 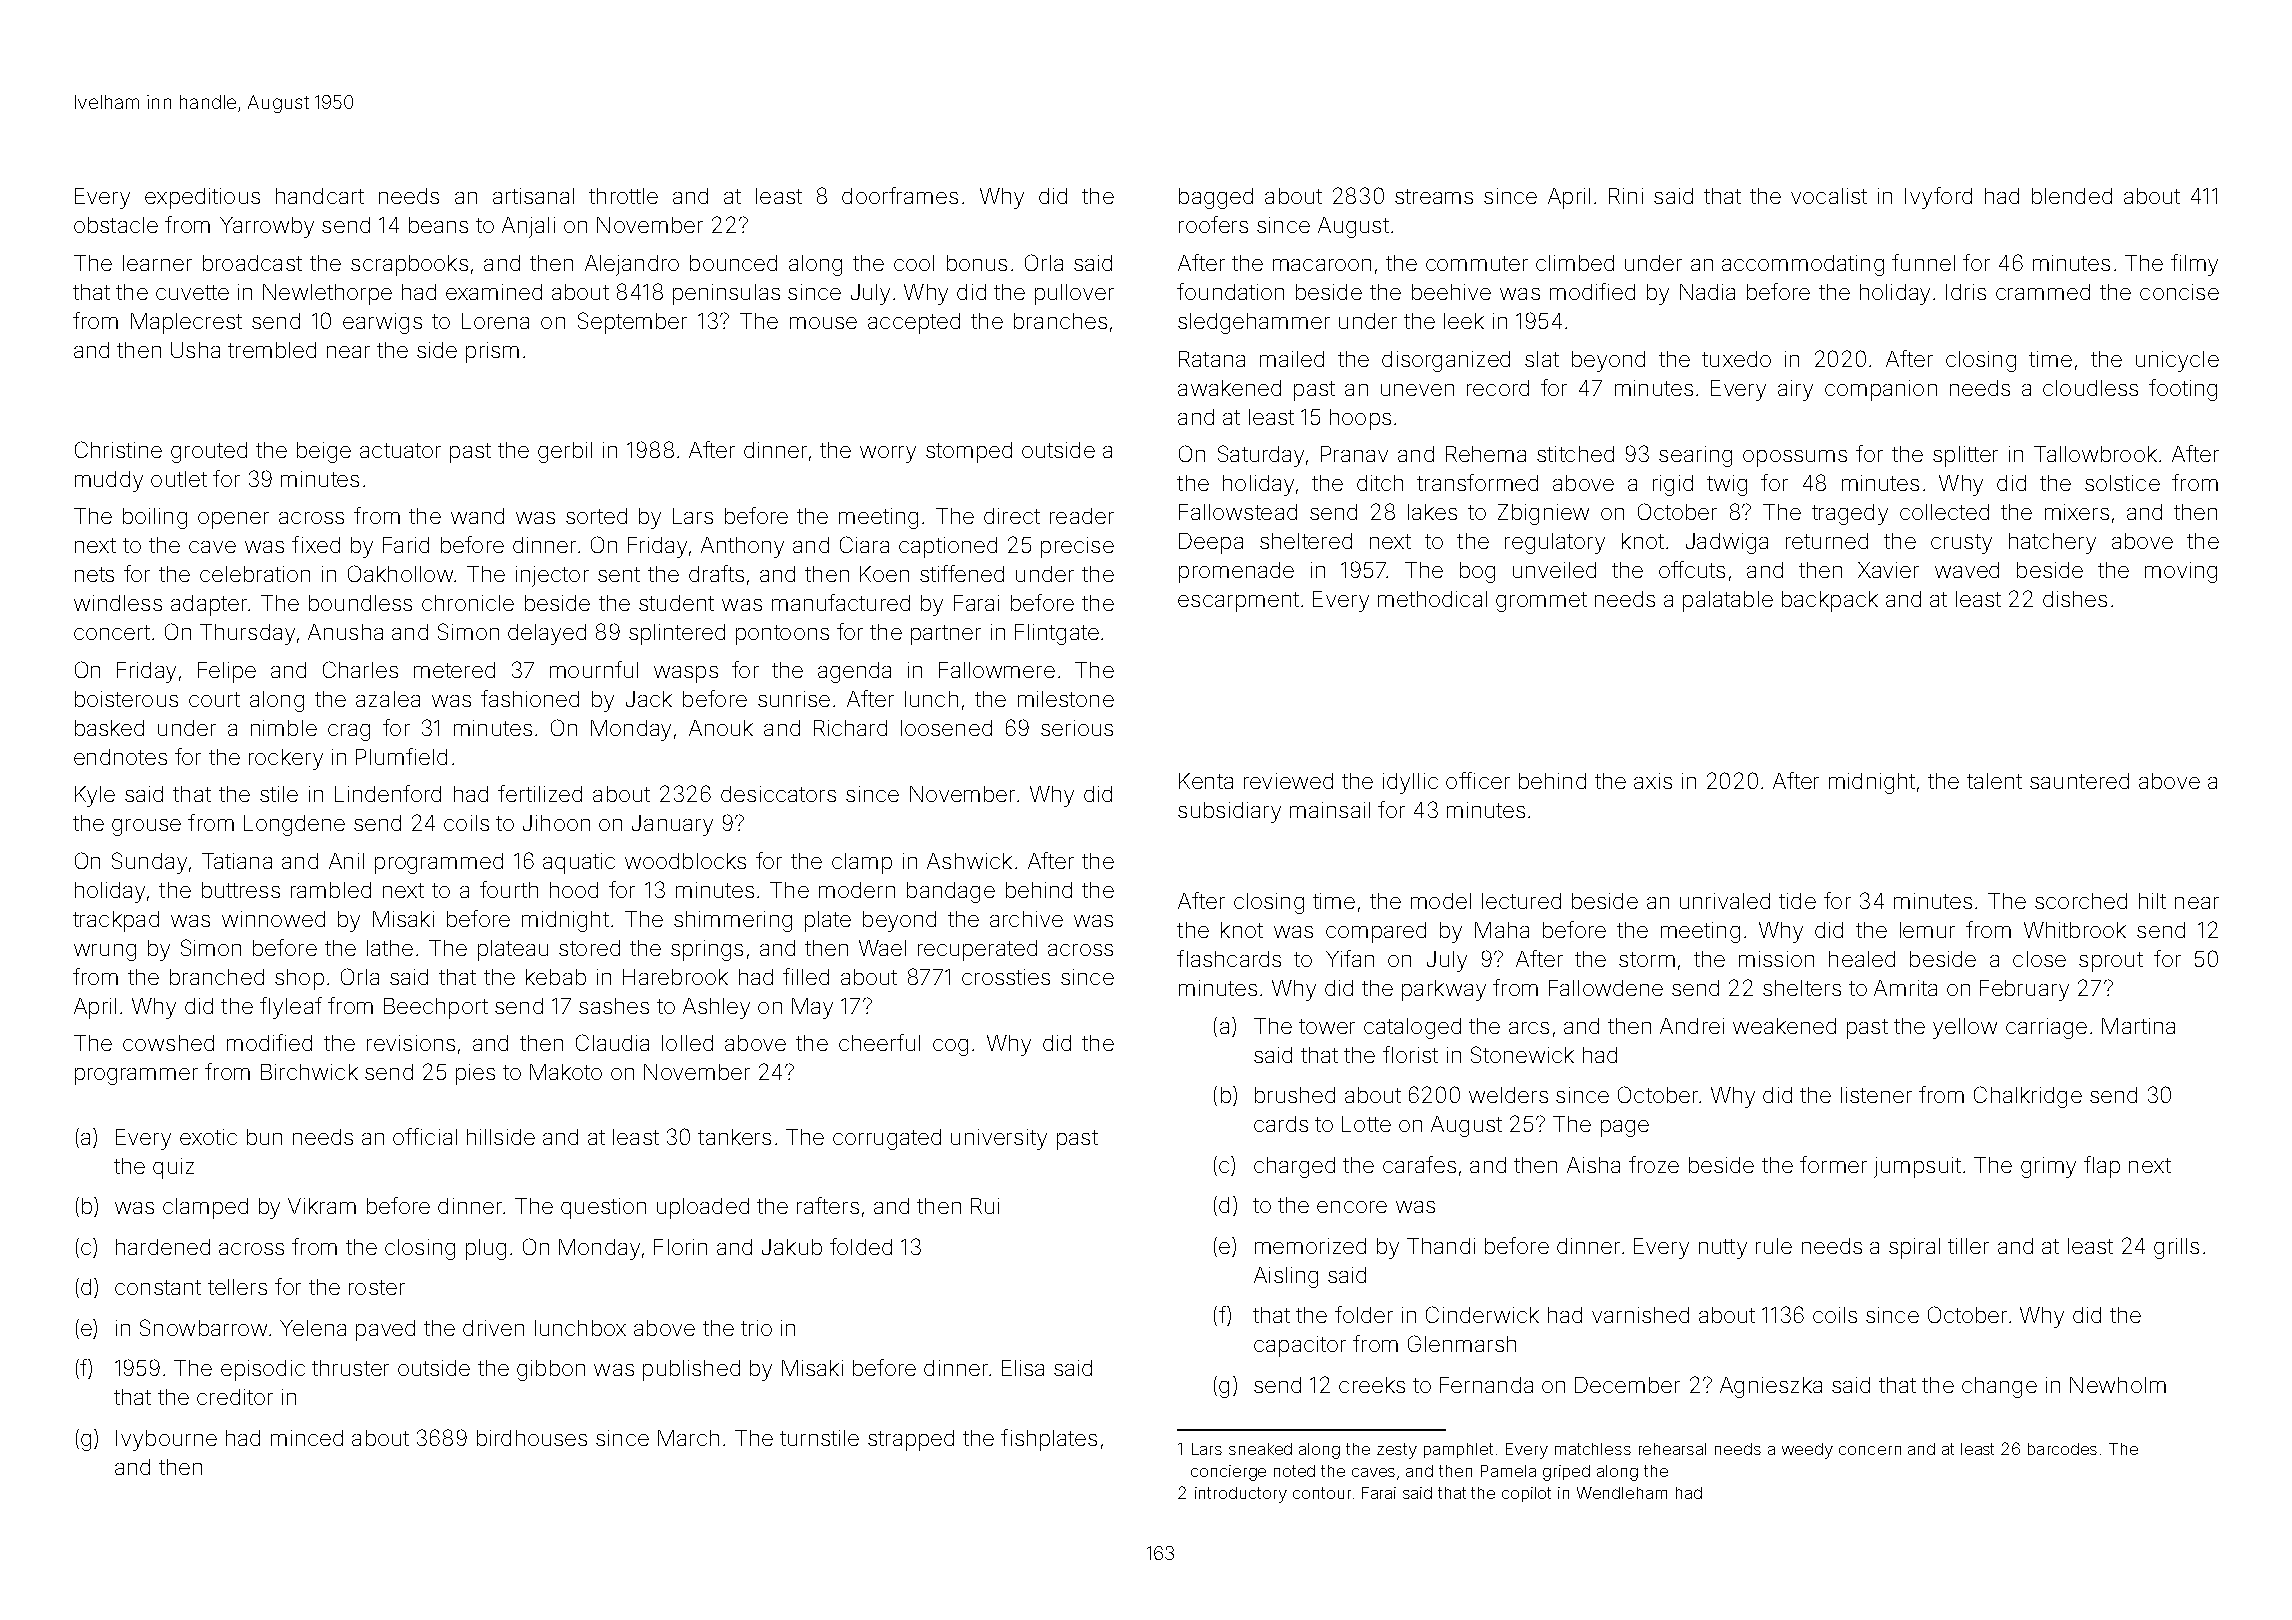 What do you see at coordinates (136, 1076) in the screenshot?
I see `programmer` at bounding box center [136, 1076].
